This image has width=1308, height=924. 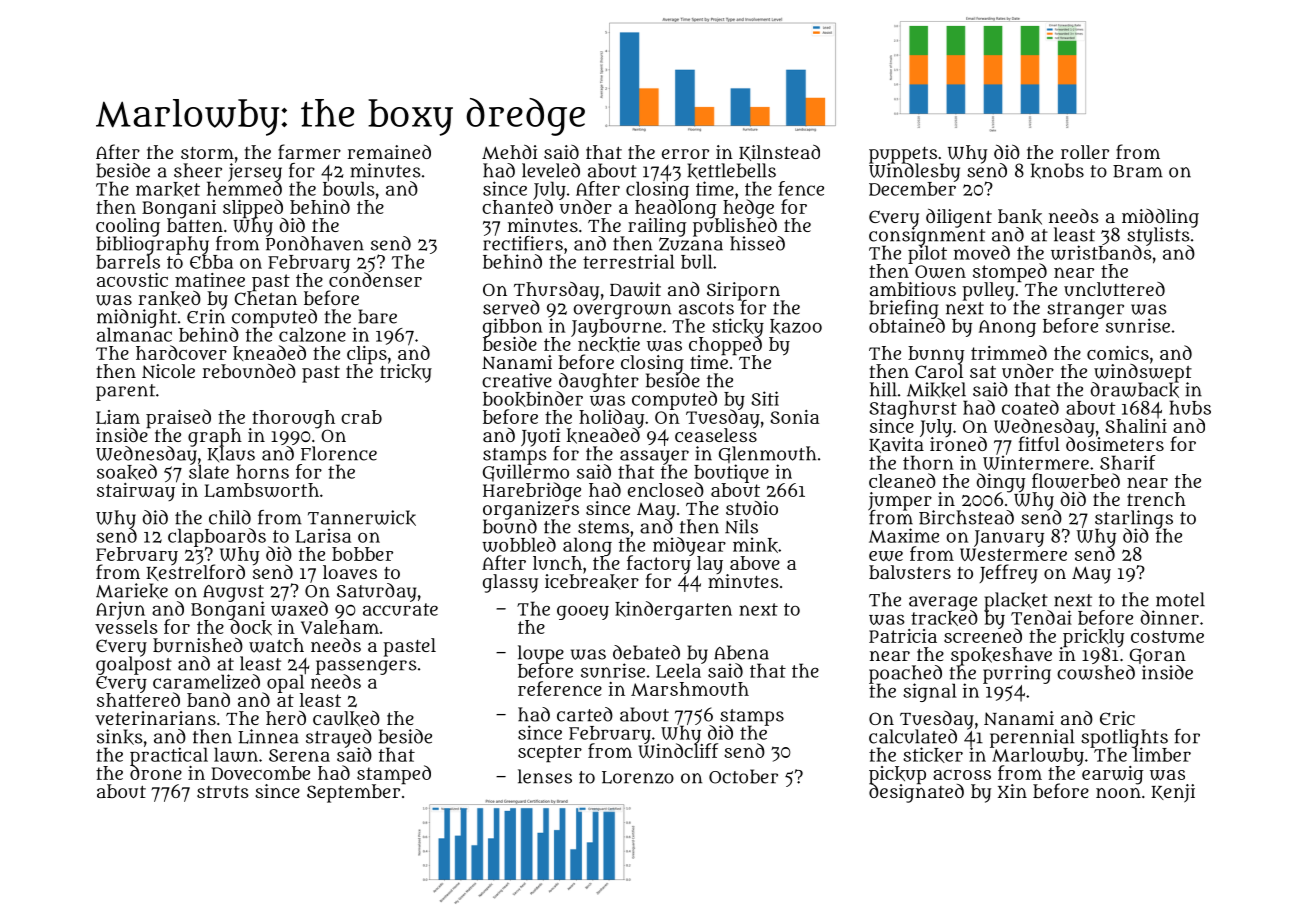 What do you see at coordinates (1010, 272) in the image?
I see `stomped` at bounding box center [1010, 272].
